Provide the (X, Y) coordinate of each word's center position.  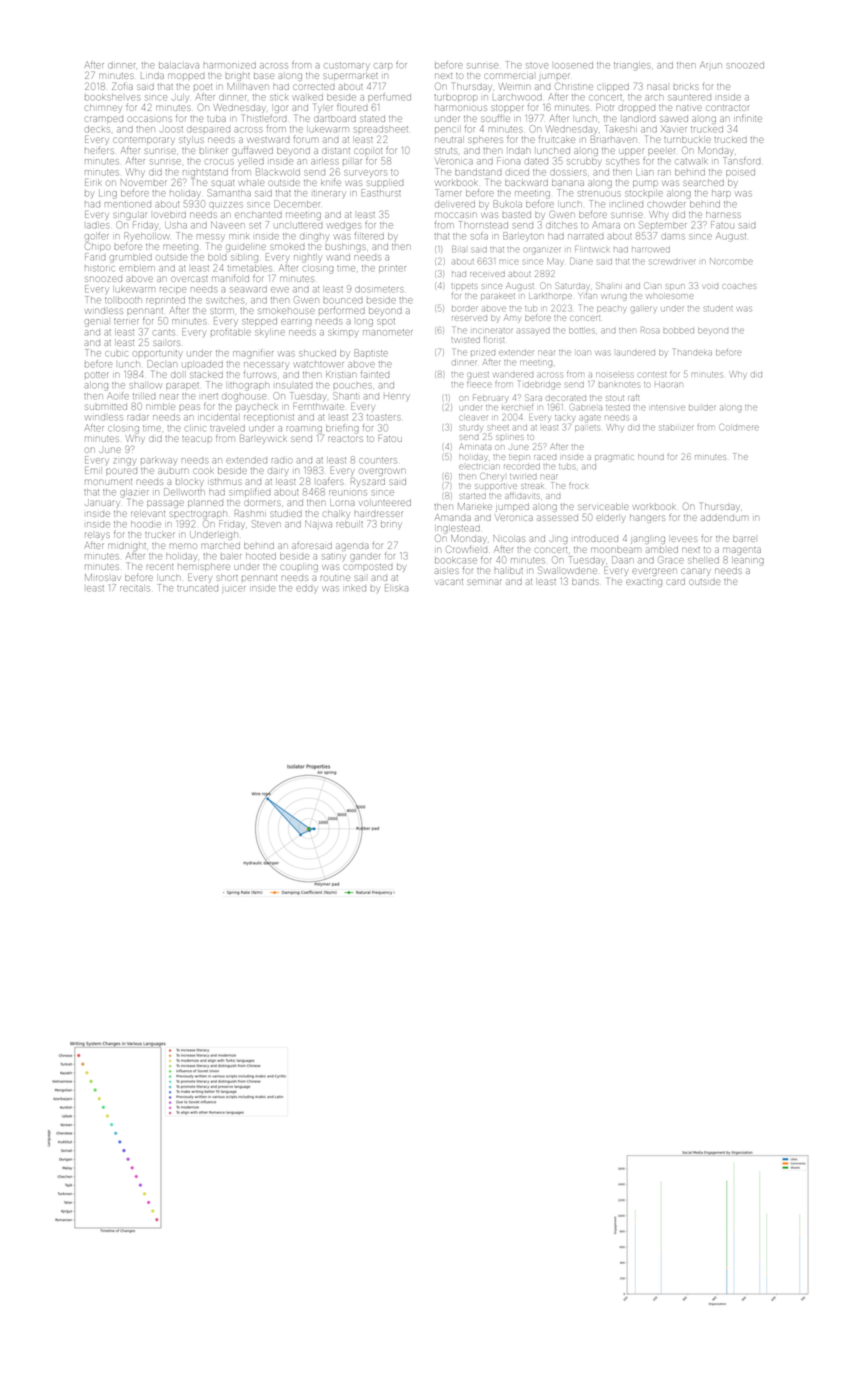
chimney (103, 109)
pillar (352, 162)
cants (164, 332)
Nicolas (509, 538)
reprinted (165, 300)
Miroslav (102, 577)
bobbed (678, 330)
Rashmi (250, 513)
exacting (644, 583)
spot (386, 321)
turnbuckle (687, 140)
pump (645, 183)
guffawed (252, 152)
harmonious (461, 108)
